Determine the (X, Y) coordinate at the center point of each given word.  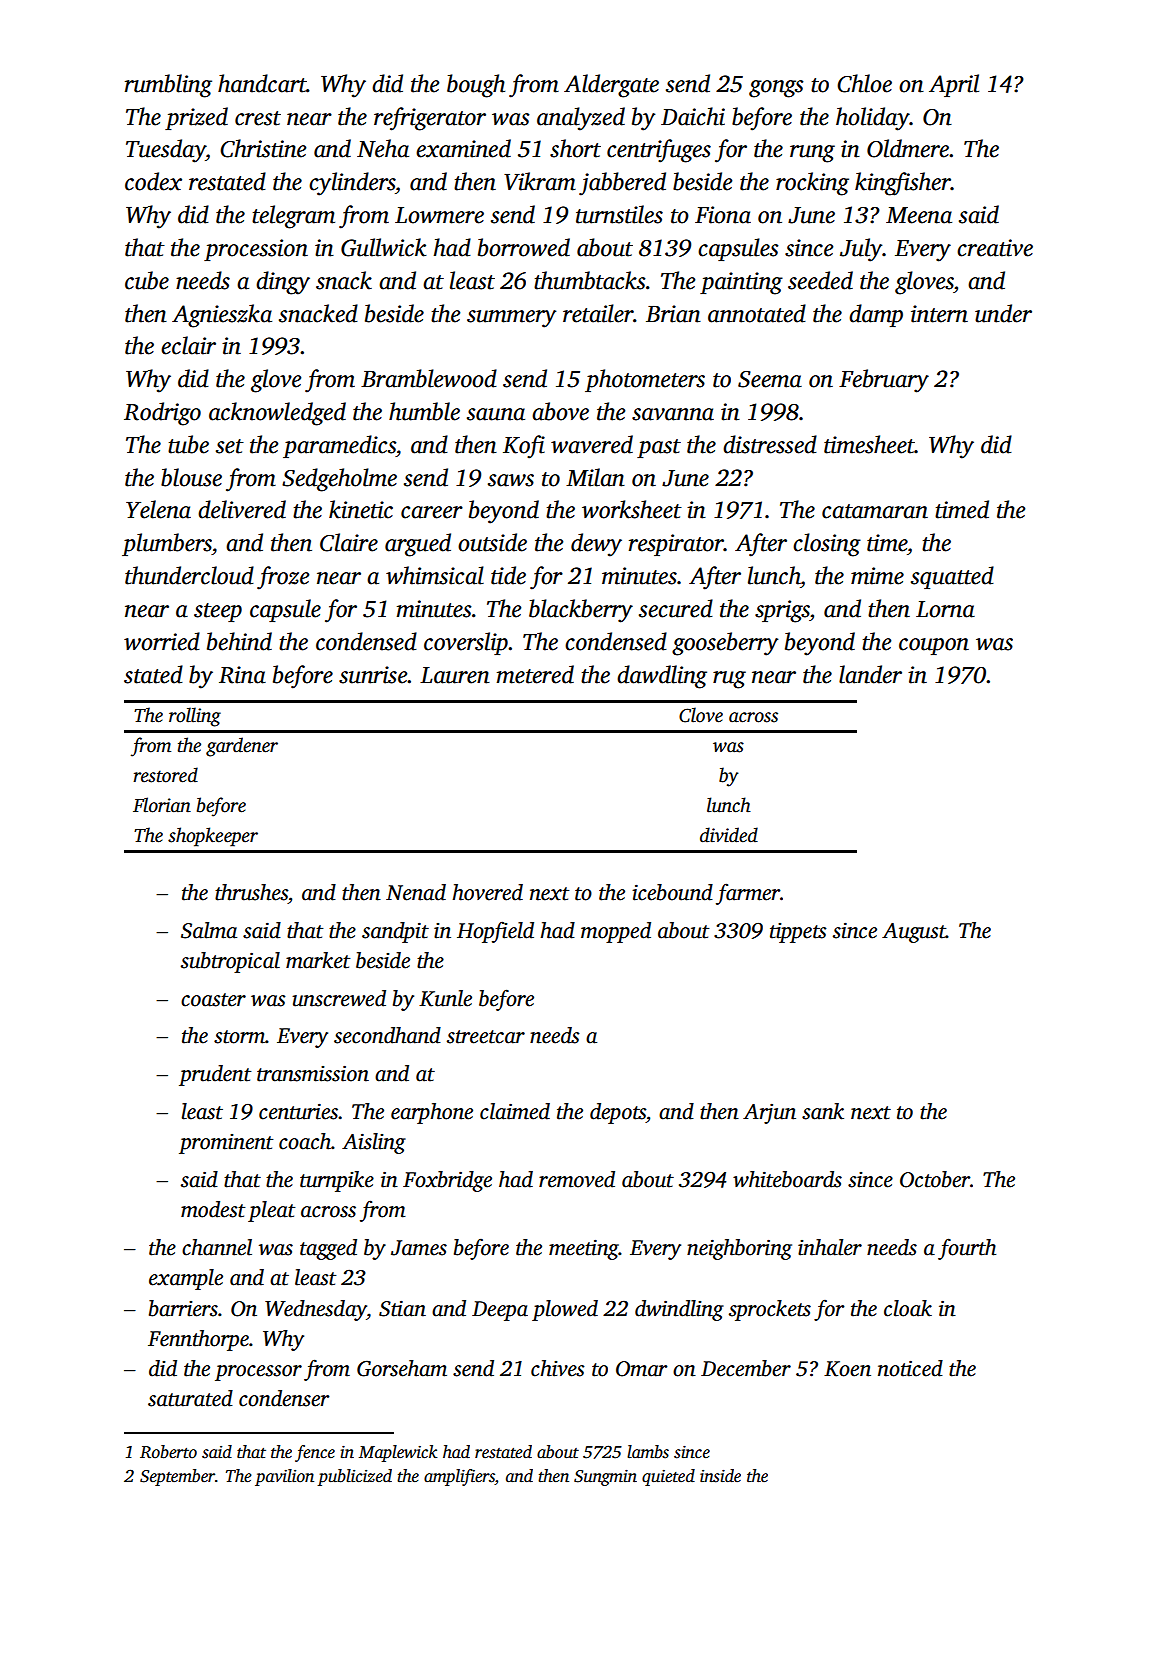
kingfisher (903, 184)
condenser (284, 1398)
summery (511, 319)
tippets (798, 933)
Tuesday (166, 151)
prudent (215, 1075)
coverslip (466, 643)
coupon (934, 646)
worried (162, 641)
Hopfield (495, 932)
